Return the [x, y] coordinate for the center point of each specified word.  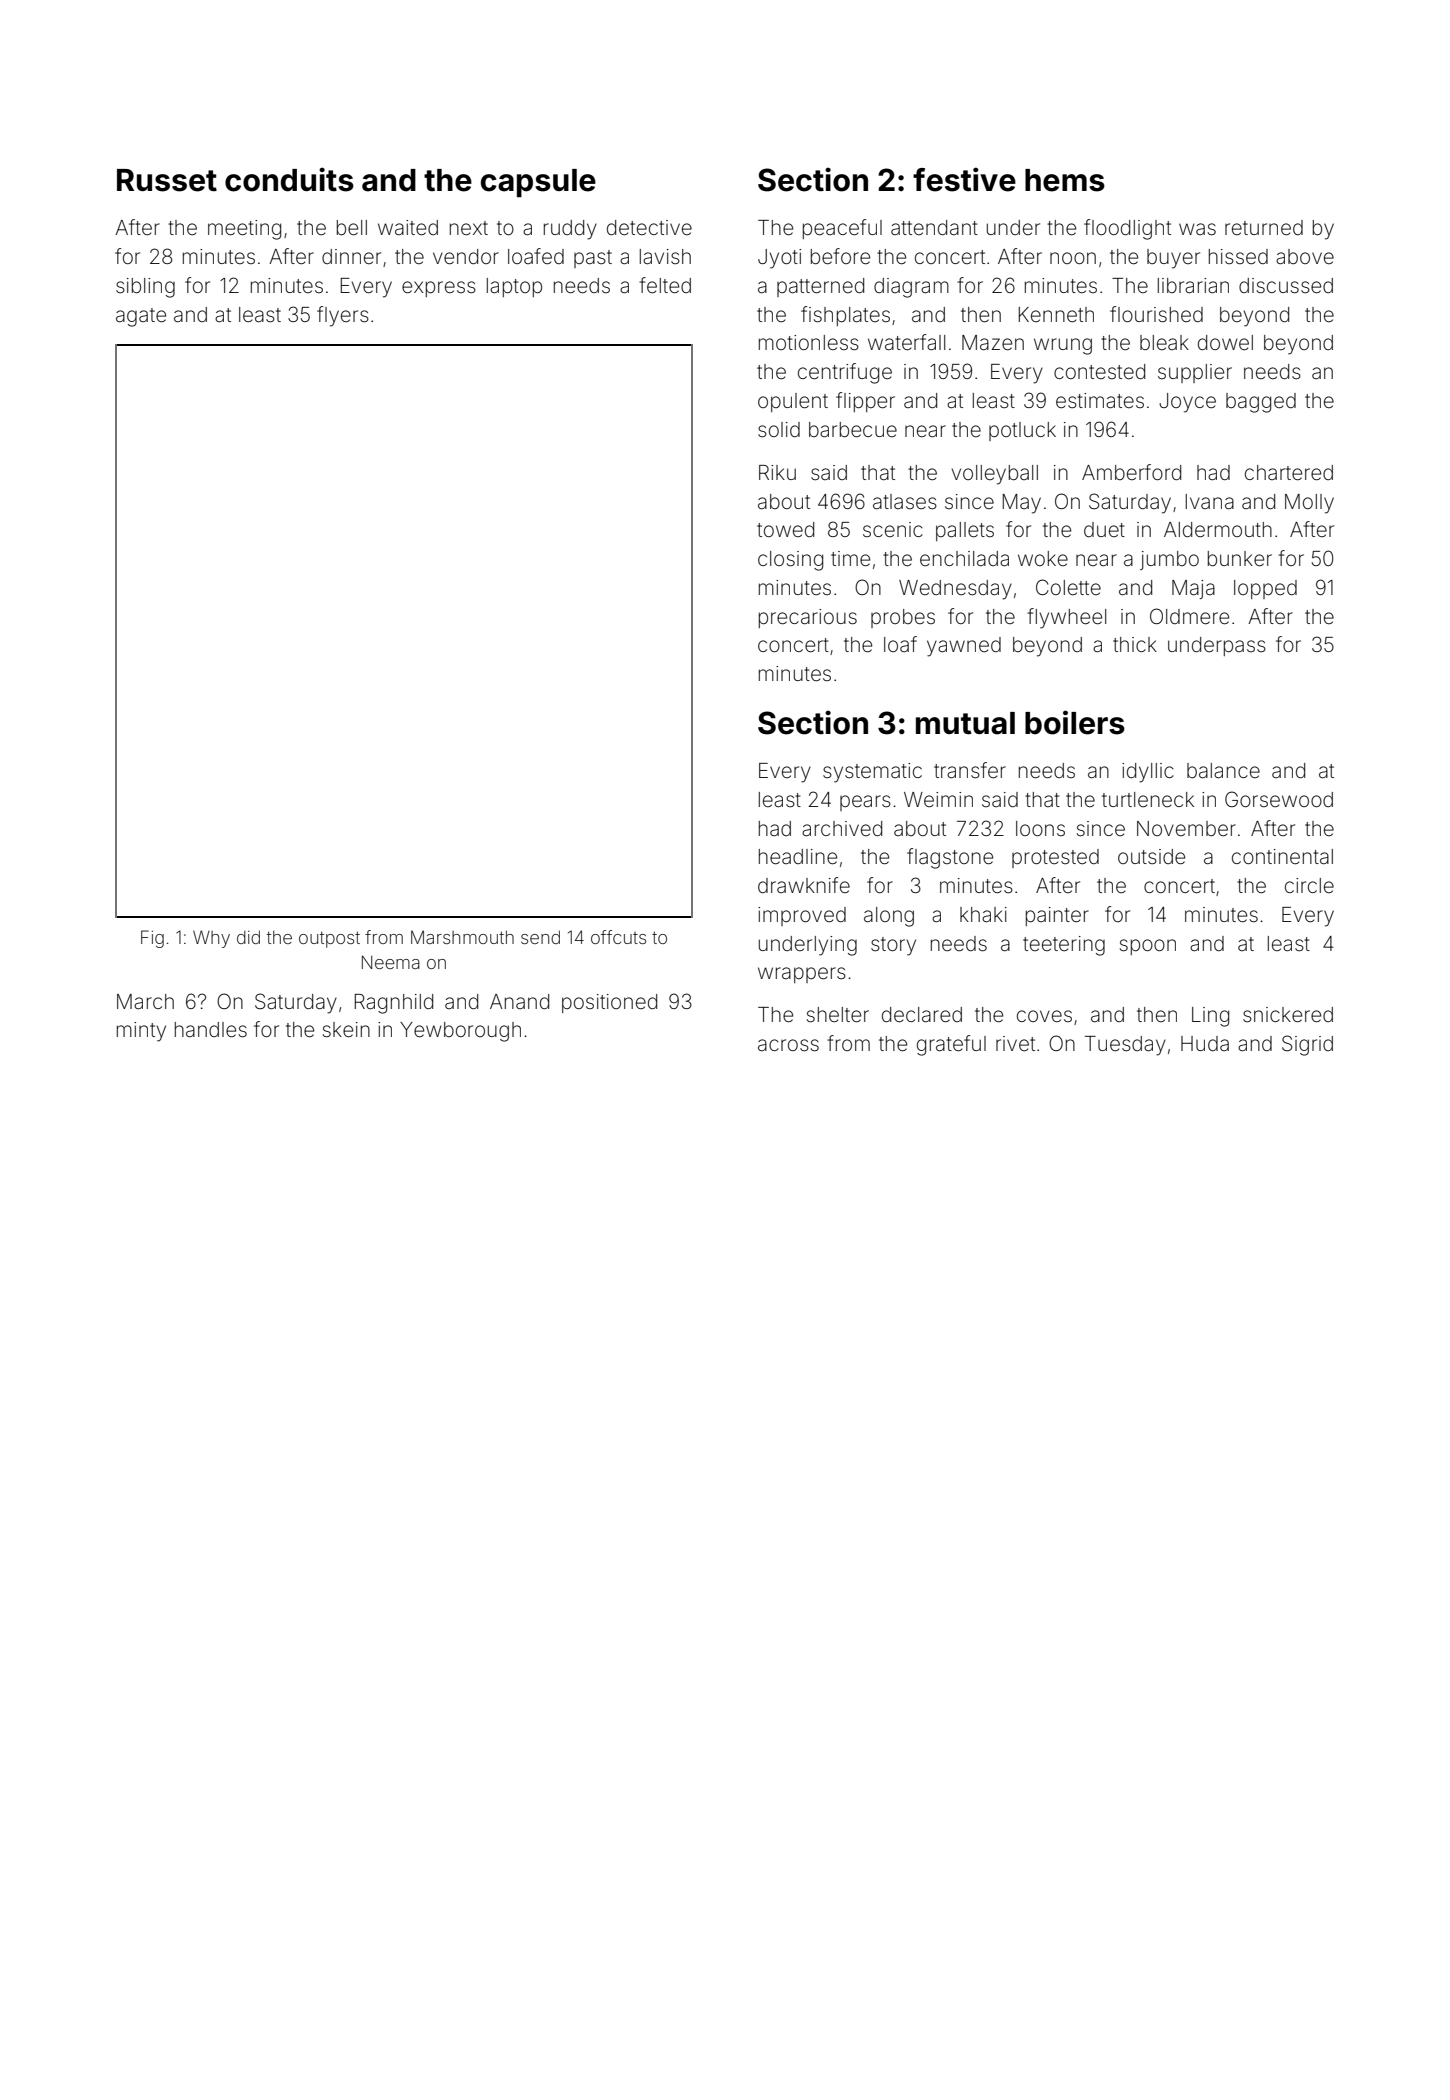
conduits [289, 179]
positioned [609, 1003]
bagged [1261, 403]
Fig [152, 939]
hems [1065, 180]
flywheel [1066, 618]
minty [141, 1032]
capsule [538, 183]
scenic [893, 529]
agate [141, 317]
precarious [808, 618]
